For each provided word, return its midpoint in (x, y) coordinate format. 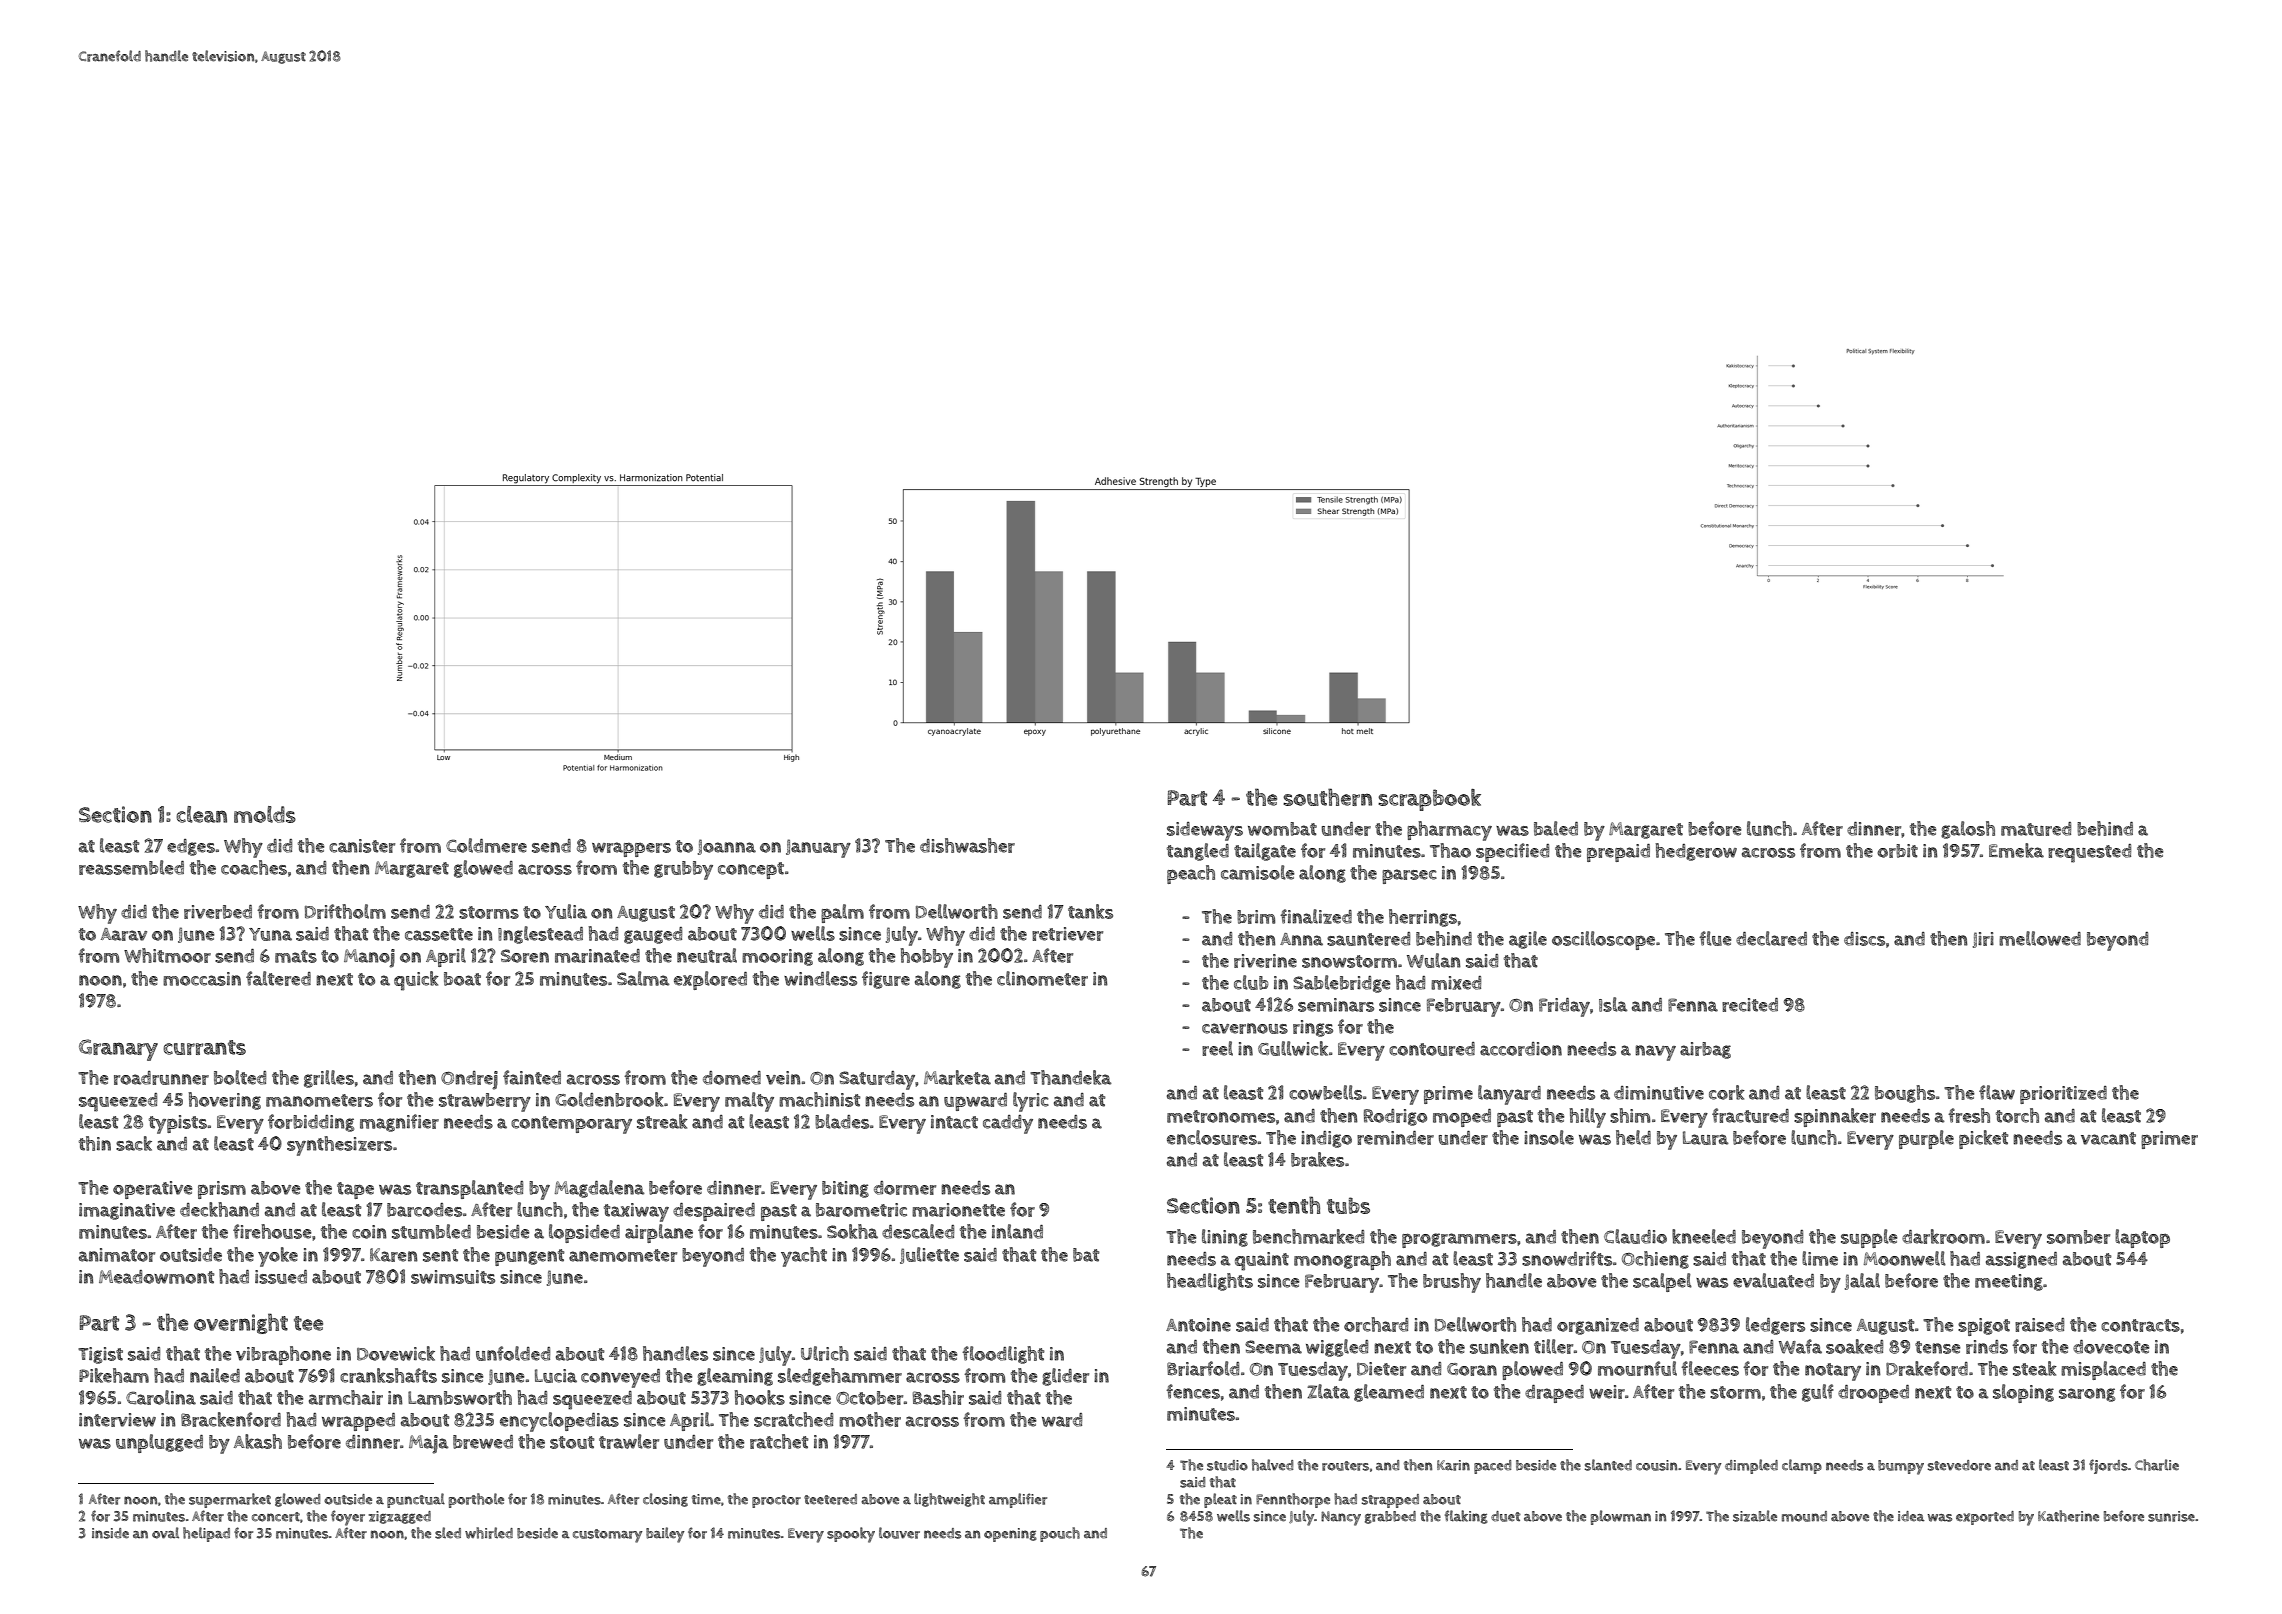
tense (1937, 1347)
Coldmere (486, 845)
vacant (2108, 1138)
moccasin (202, 979)
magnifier (399, 1123)
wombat (1282, 829)
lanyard (1509, 1095)
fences (1193, 1391)
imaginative (127, 1211)
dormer (905, 1188)
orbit (1897, 851)
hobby (927, 958)
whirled (489, 1533)
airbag (1705, 1050)
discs (1864, 939)
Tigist (100, 1355)
